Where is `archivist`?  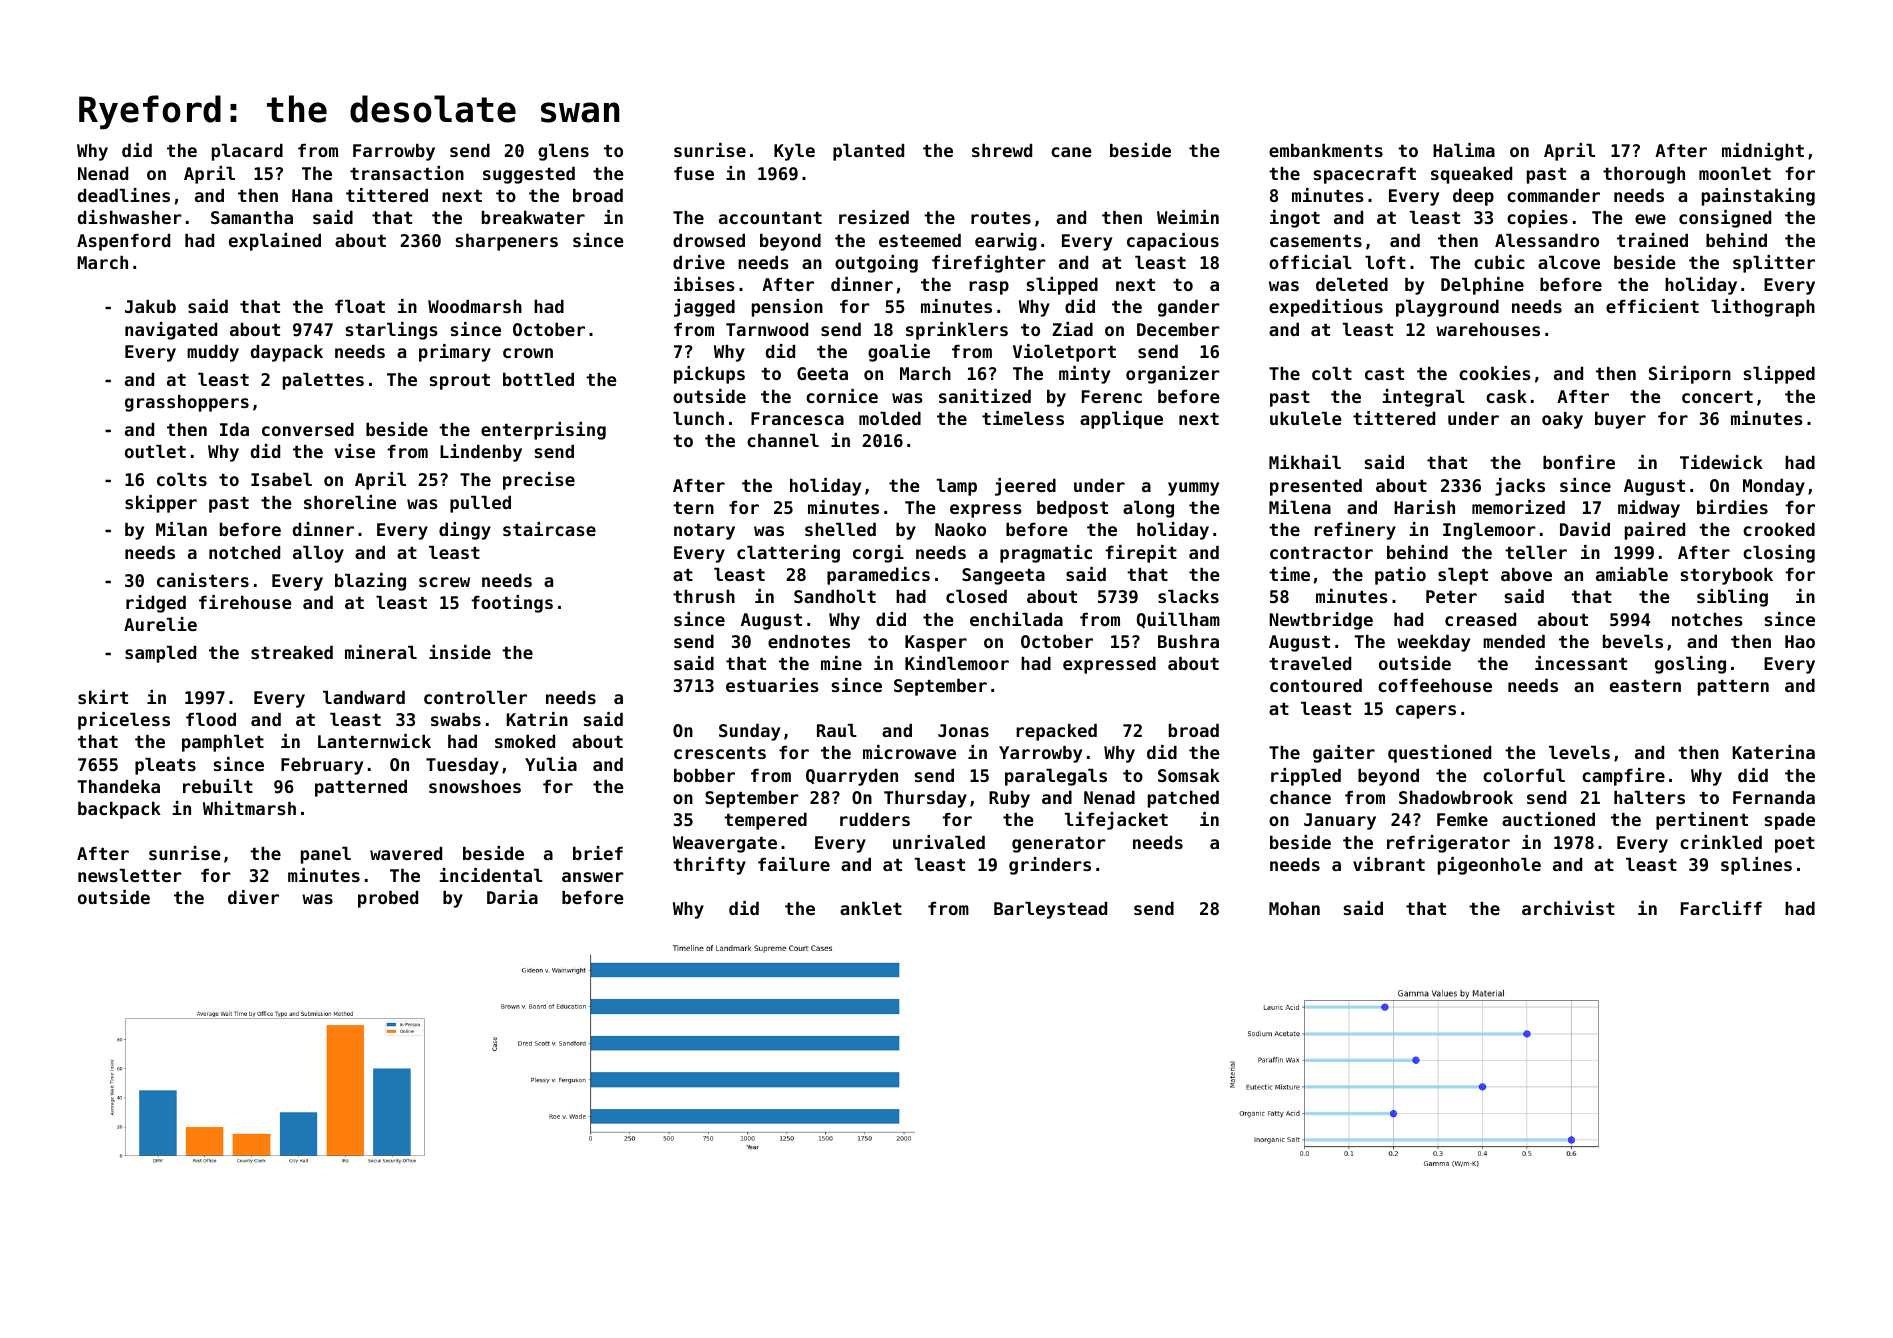 archivist is located at coordinates (1568, 908).
